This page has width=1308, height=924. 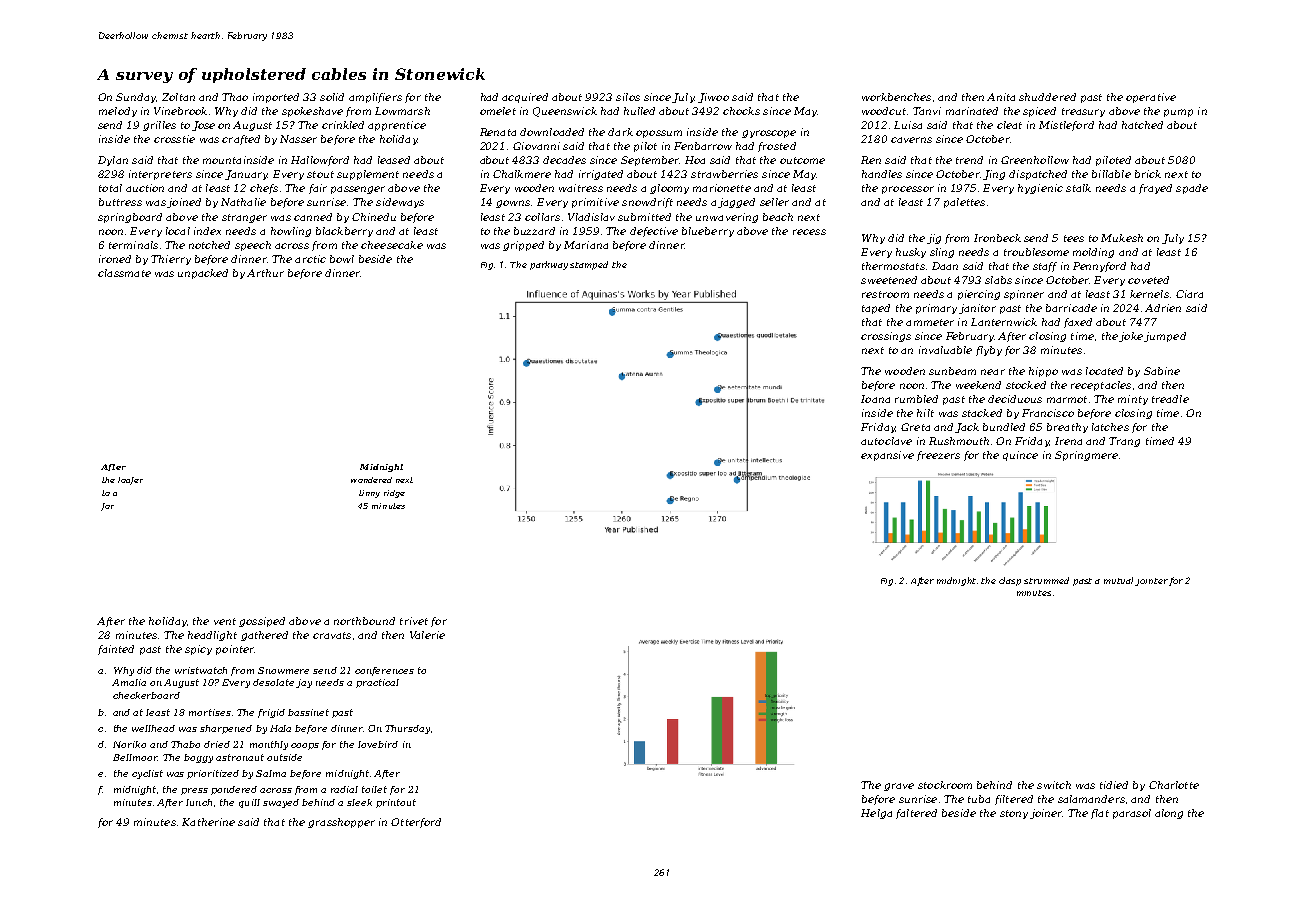 I want to click on crossings, so click(x=886, y=337).
